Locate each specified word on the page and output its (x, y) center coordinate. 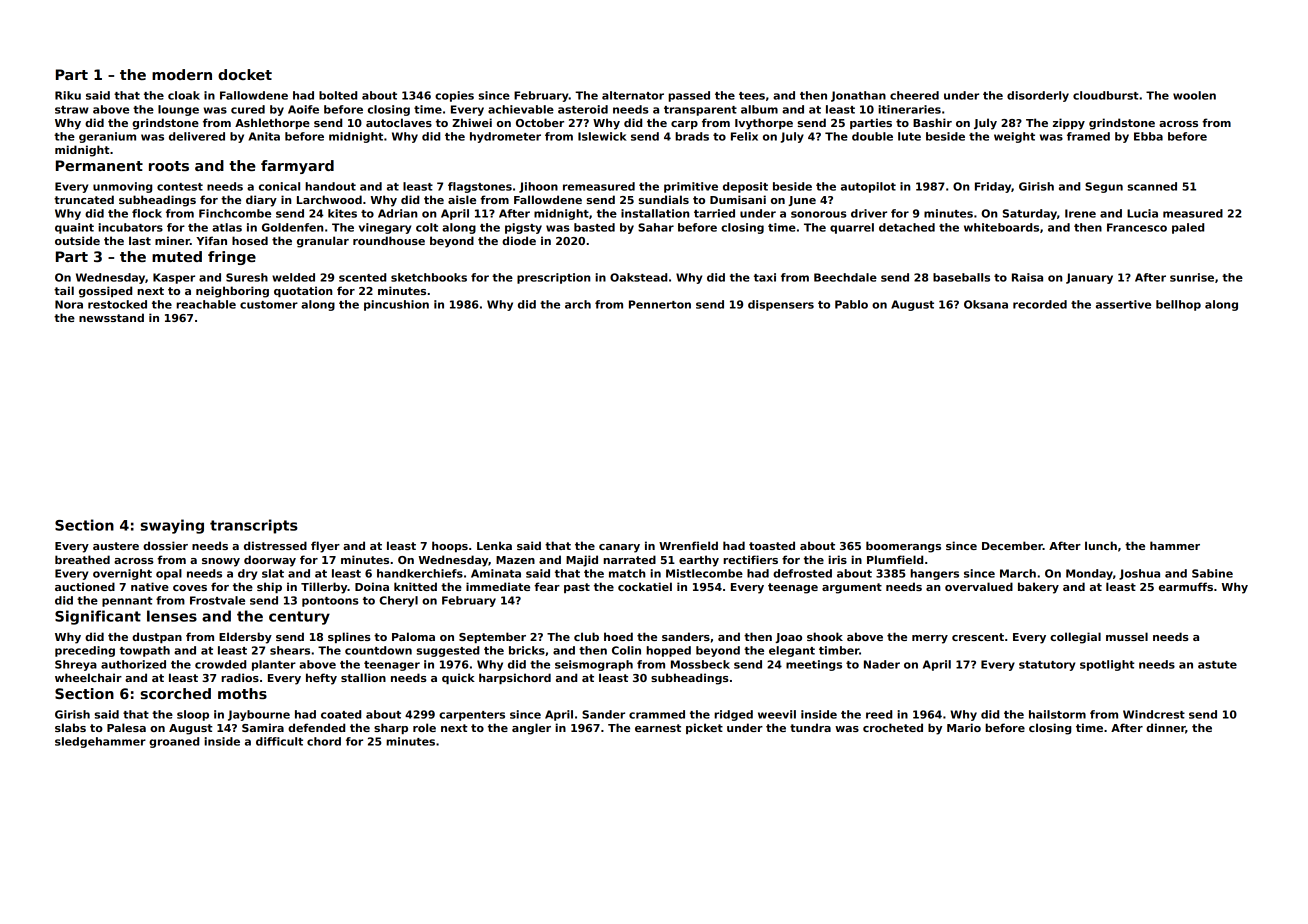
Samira (263, 727)
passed (689, 96)
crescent (978, 637)
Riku (68, 95)
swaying (172, 526)
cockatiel (645, 586)
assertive (1123, 304)
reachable (206, 304)
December (1012, 545)
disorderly (1038, 96)
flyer (325, 547)
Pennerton (660, 304)
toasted (772, 545)
